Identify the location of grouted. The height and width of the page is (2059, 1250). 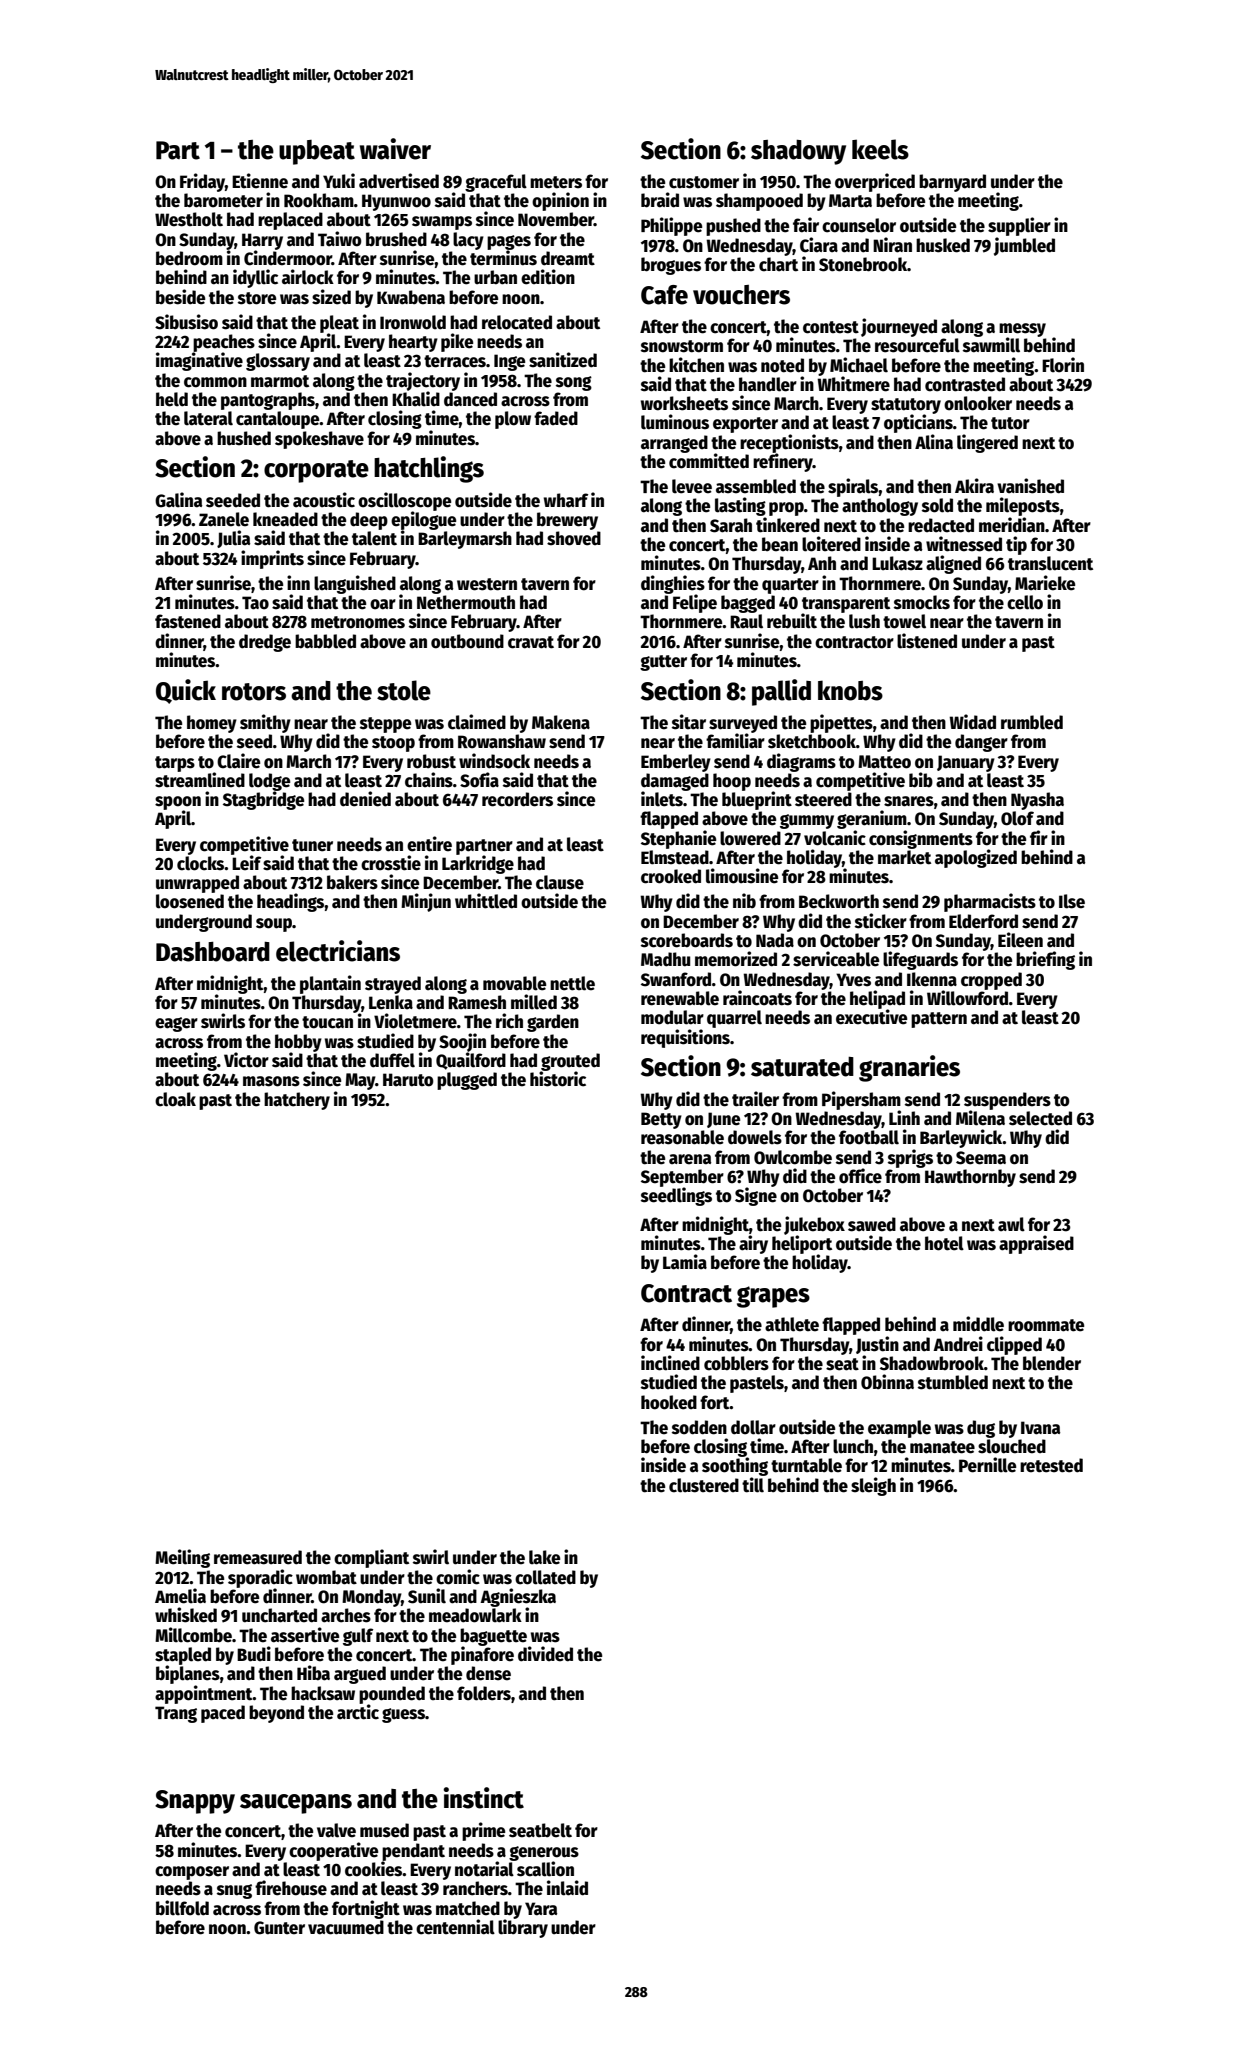
(570, 1062).
